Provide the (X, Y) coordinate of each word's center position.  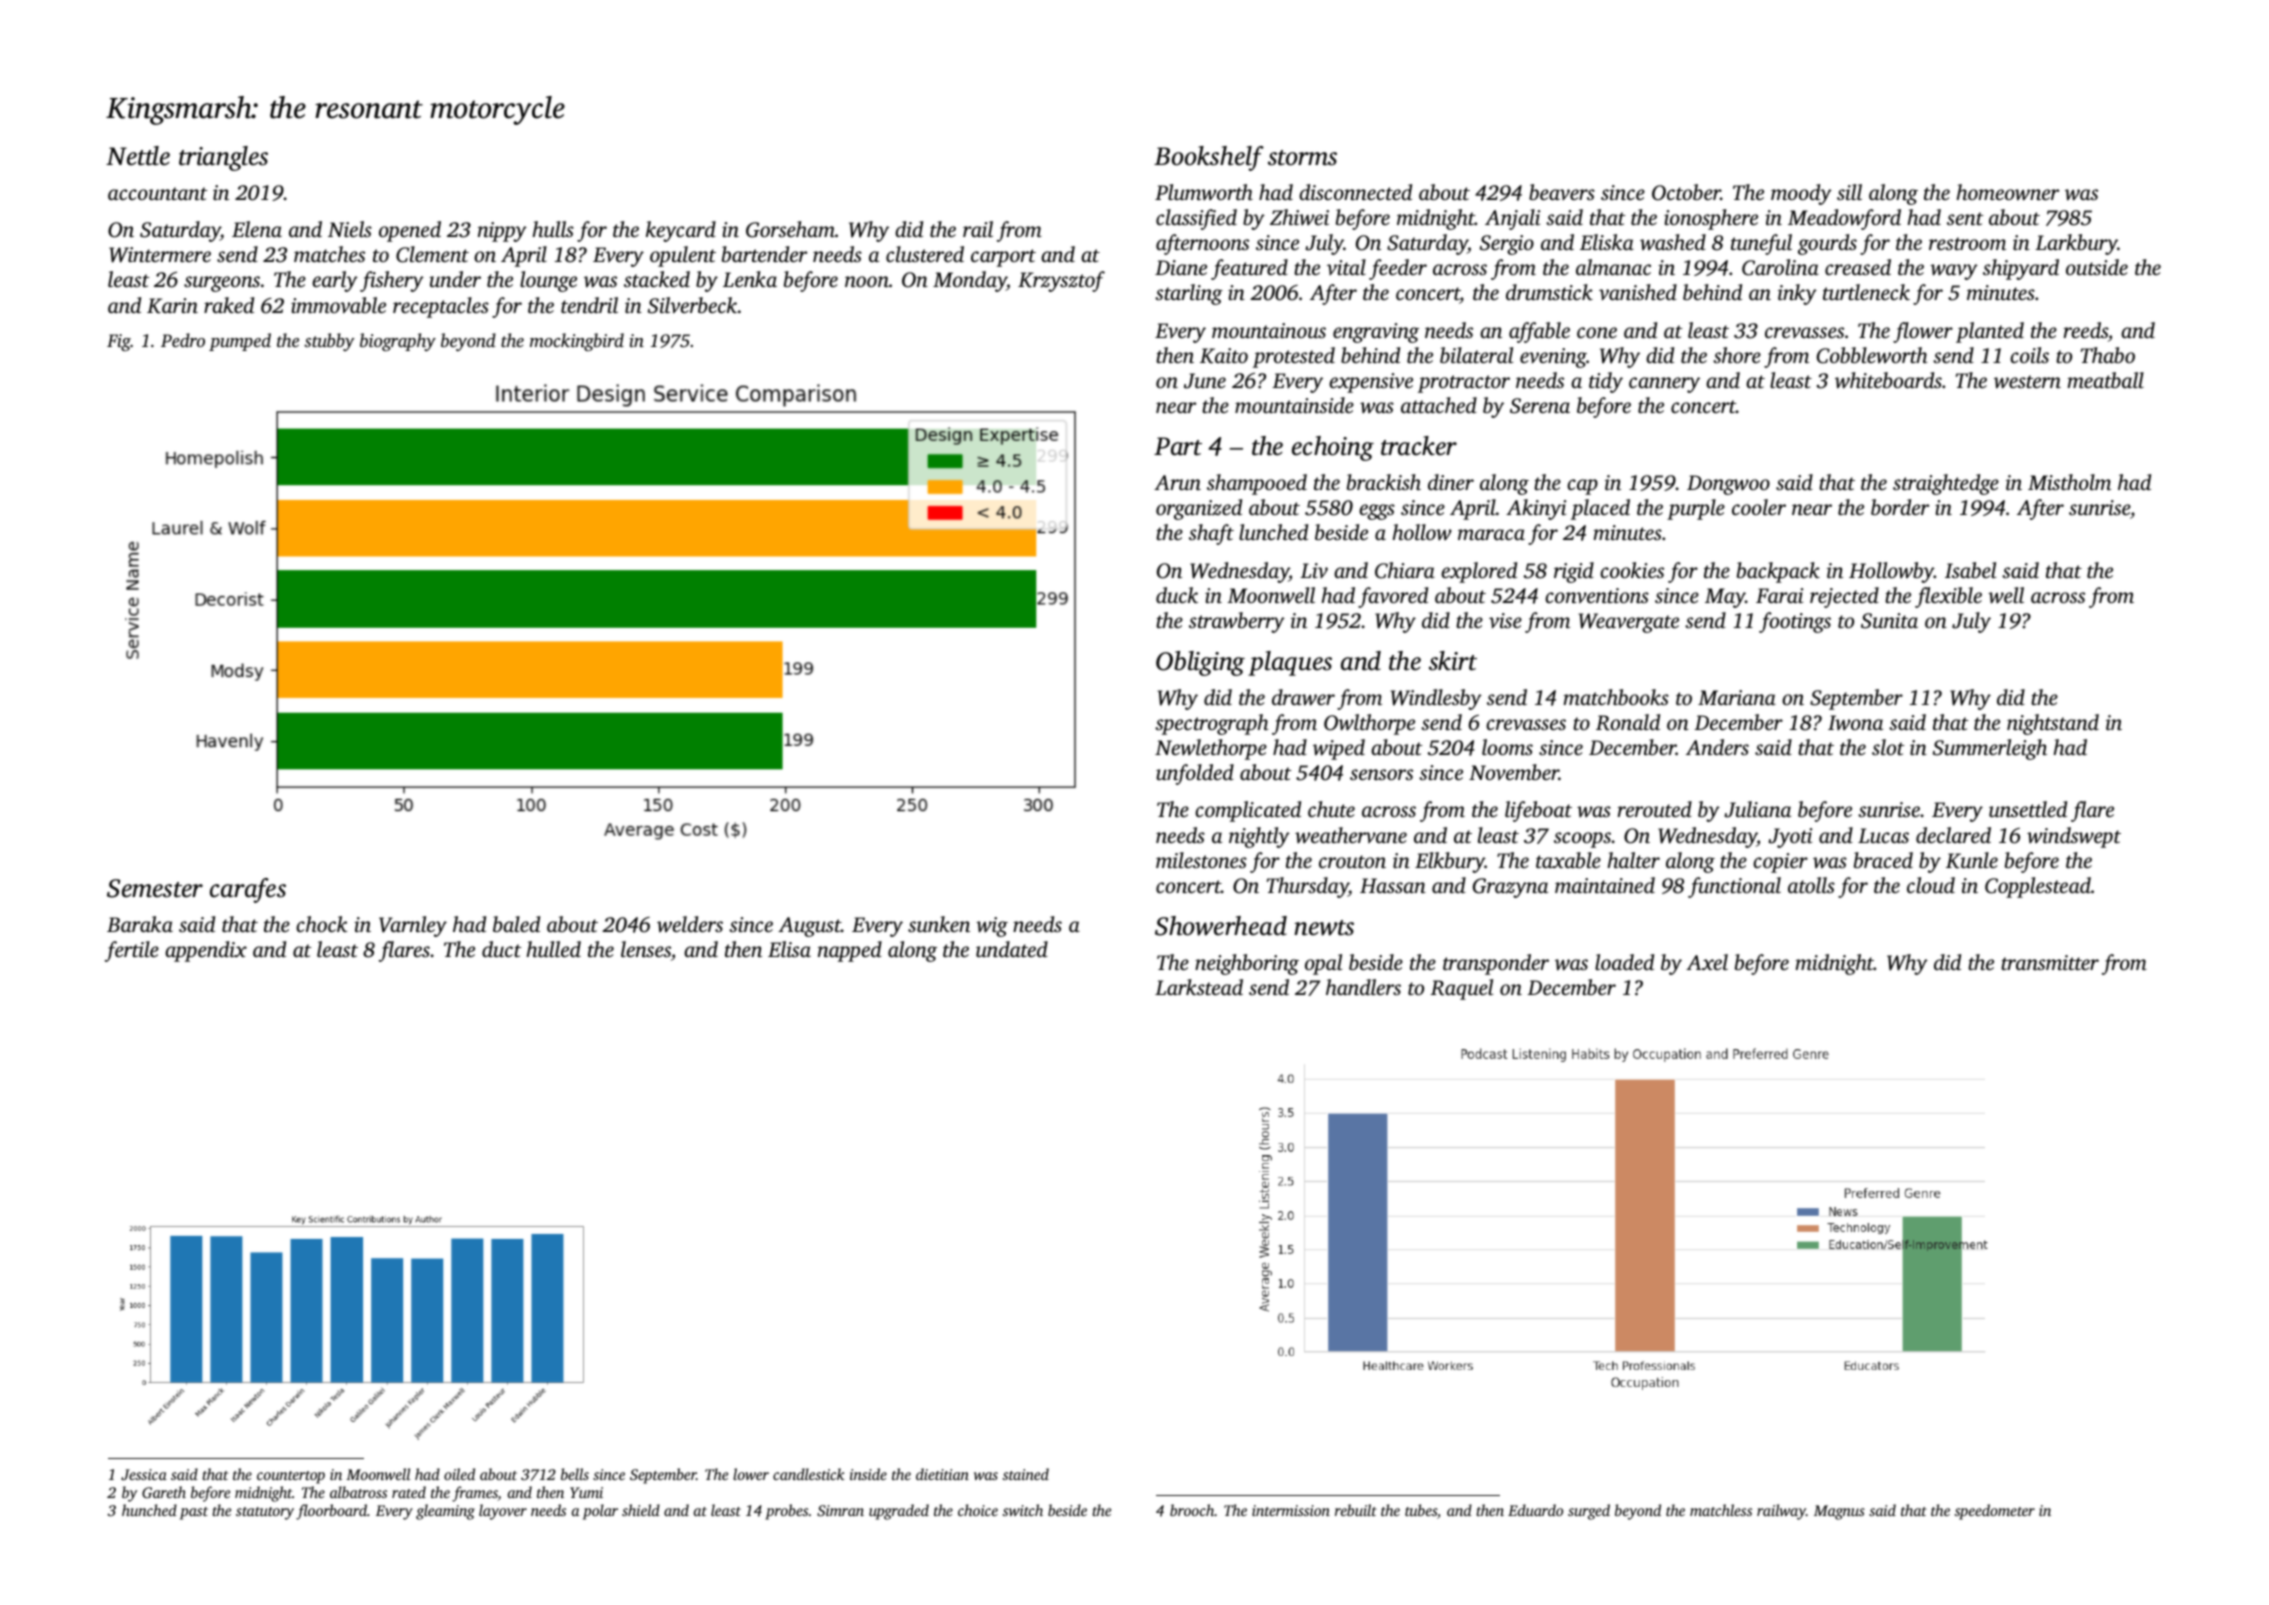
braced (1883, 860)
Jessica (144, 1474)
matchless (1721, 1510)
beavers (1562, 192)
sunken (939, 924)
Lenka (750, 279)
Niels (350, 229)
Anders (1717, 747)
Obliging (1200, 663)
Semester (155, 888)
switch (1023, 1510)
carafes (248, 890)
